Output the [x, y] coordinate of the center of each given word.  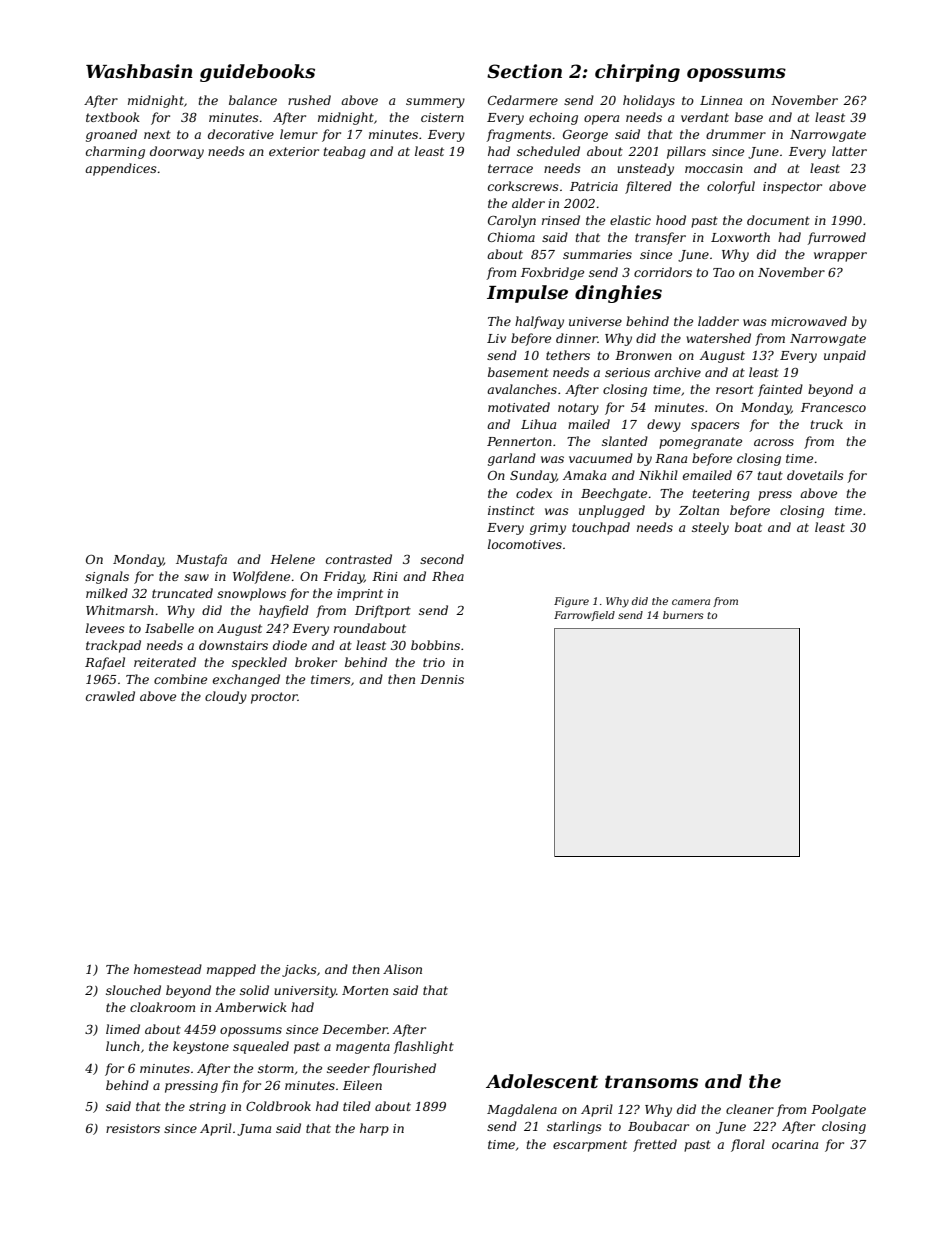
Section [524, 71]
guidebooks [257, 73]
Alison [402, 969]
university [305, 992]
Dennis [442, 679]
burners [683, 615]
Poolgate [838, 1110]
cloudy [226, 697]
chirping [637, 73]
